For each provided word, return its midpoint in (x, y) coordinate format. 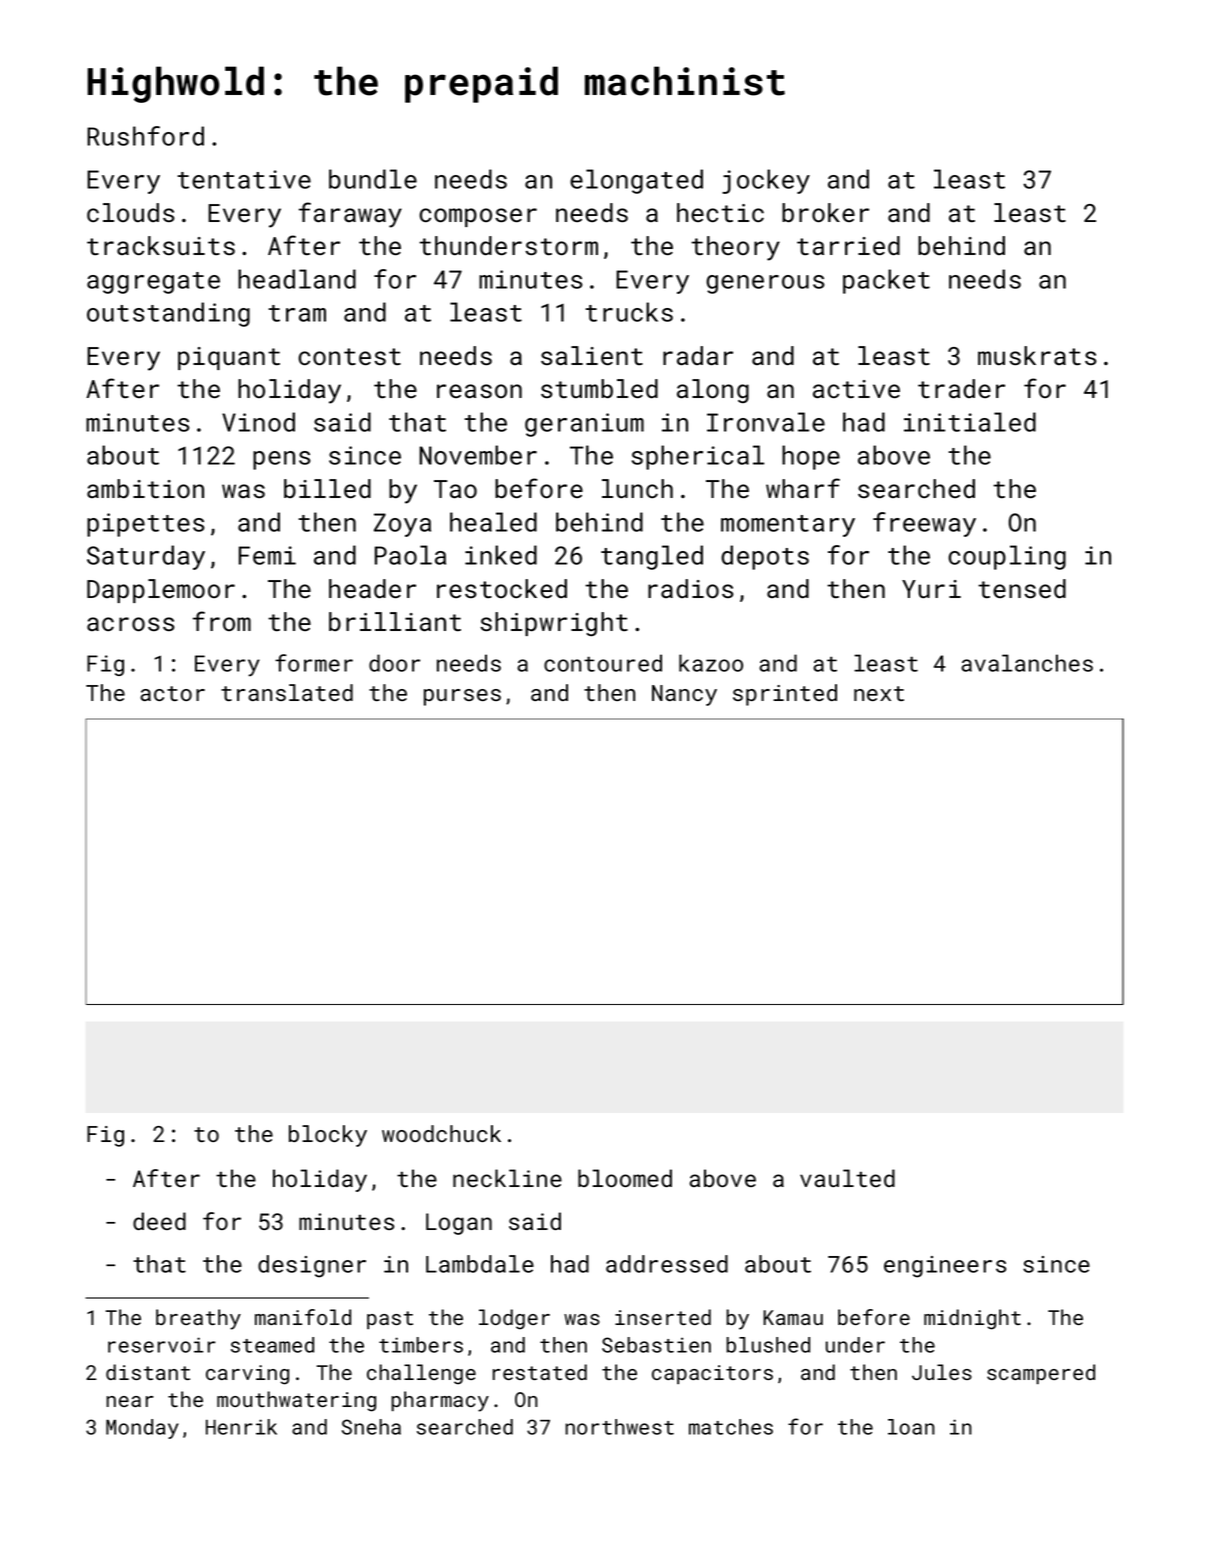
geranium (584, 425)
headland (297, 279)
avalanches (1027, 663)
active (856, 389)
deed (159, 1221)
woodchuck (441, 1133)
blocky (328, 1136)
